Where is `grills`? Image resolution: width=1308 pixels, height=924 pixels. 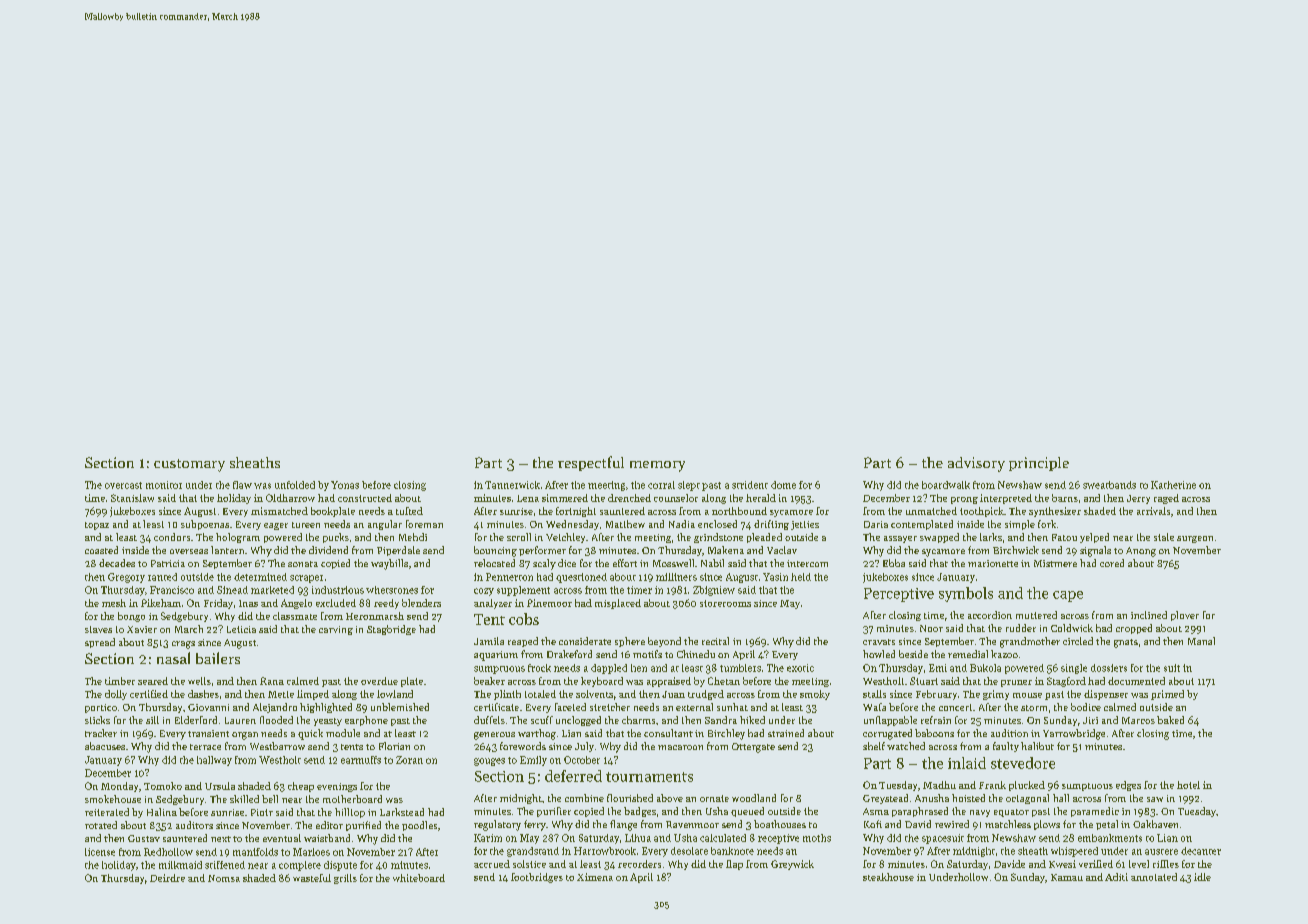 grills is located at coordinates (345, 879).
